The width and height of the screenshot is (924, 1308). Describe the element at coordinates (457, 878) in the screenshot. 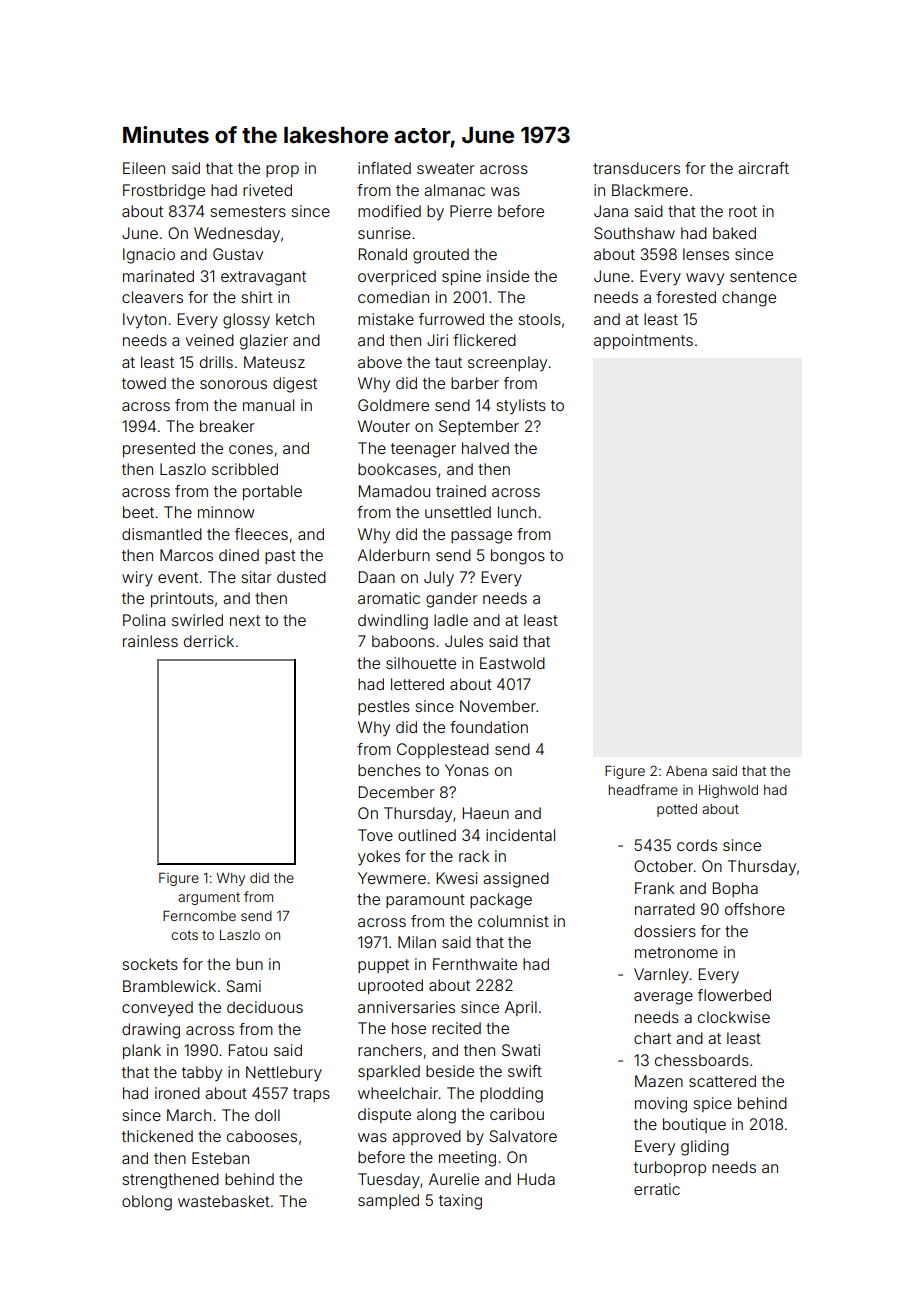

I see `Kwesi` at that location.
